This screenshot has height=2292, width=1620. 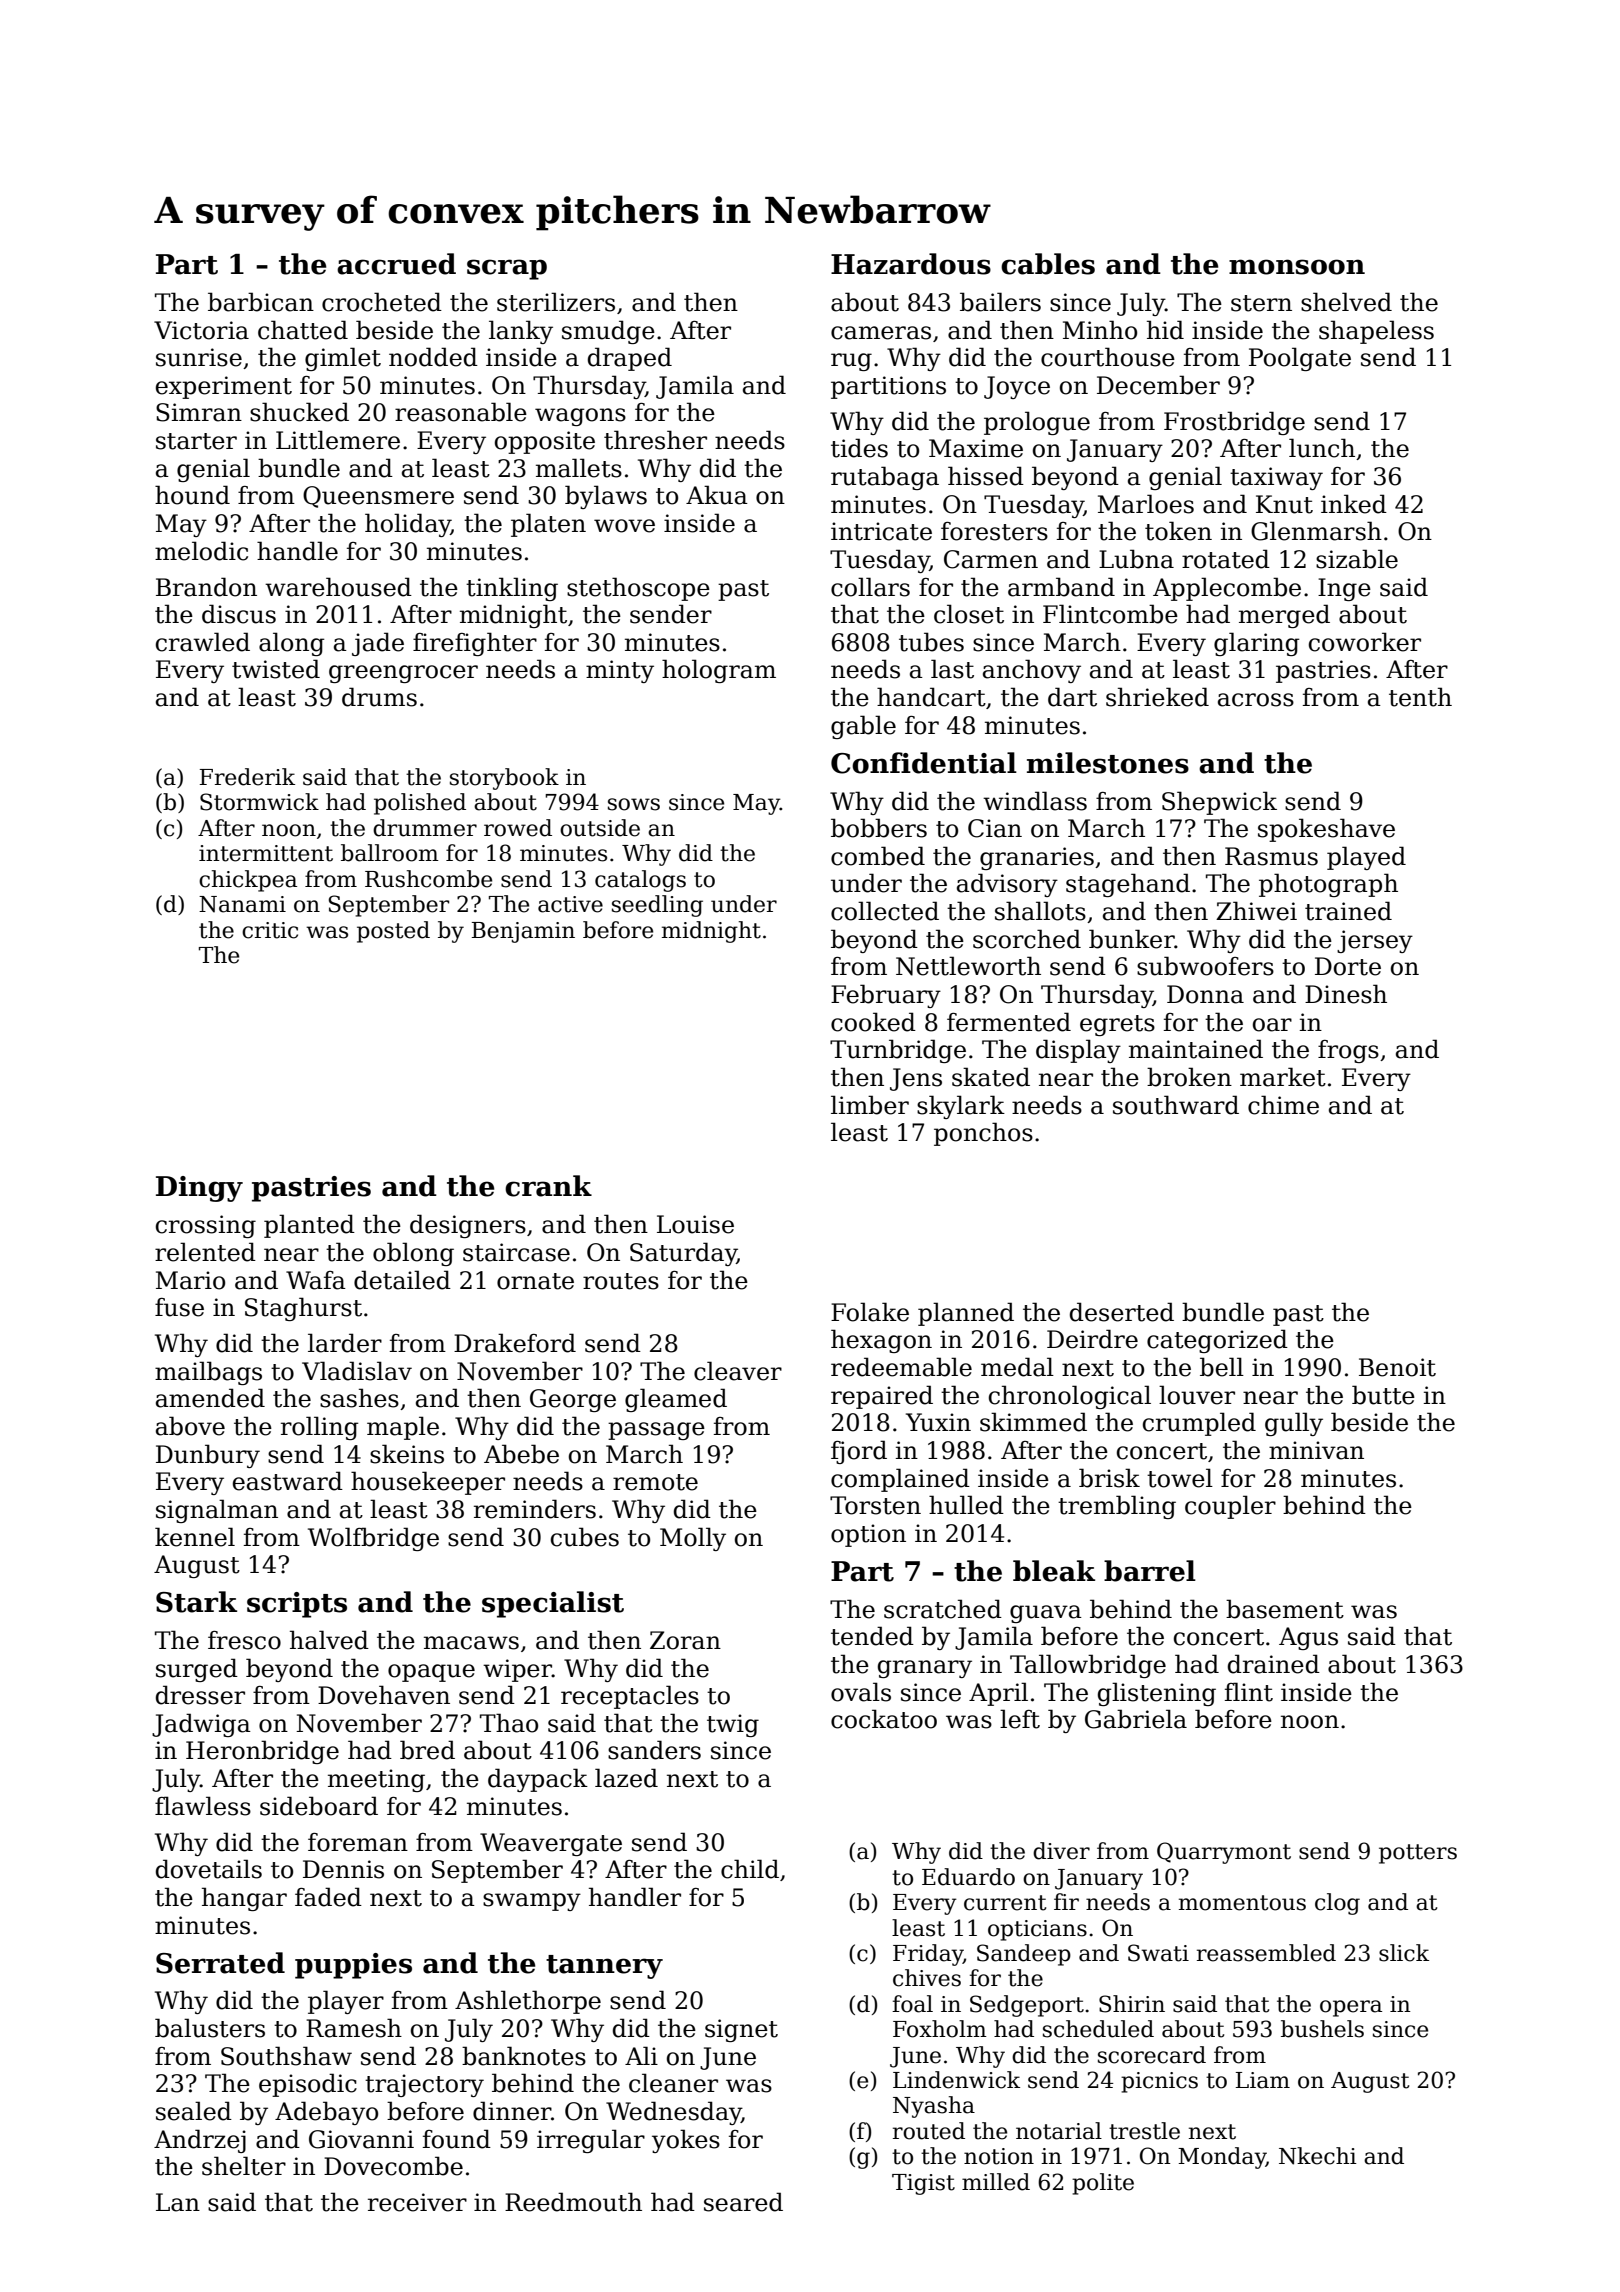 I want to click on anchovy, so click(x=1032, y=671).
